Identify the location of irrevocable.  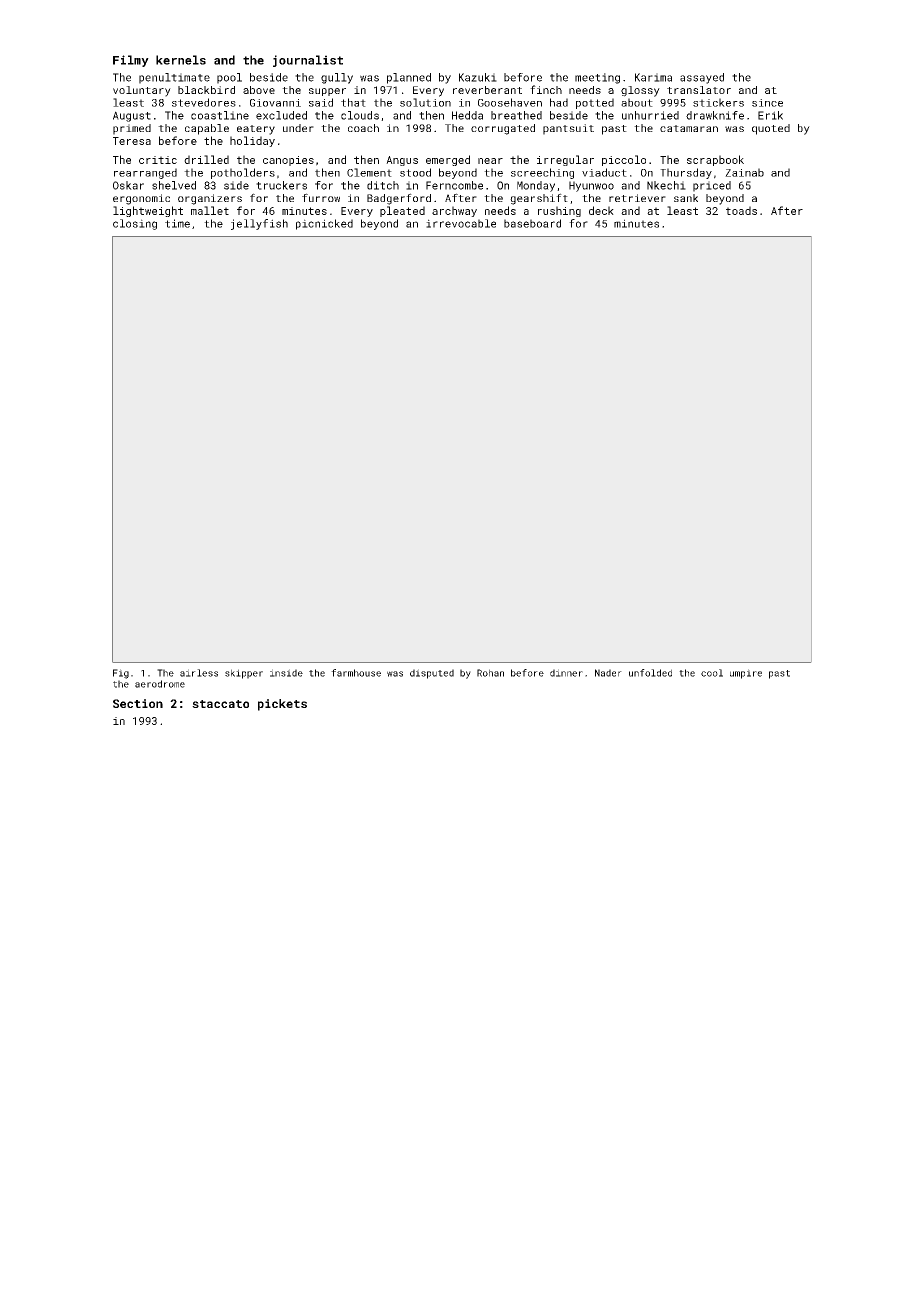
(461, 223).
